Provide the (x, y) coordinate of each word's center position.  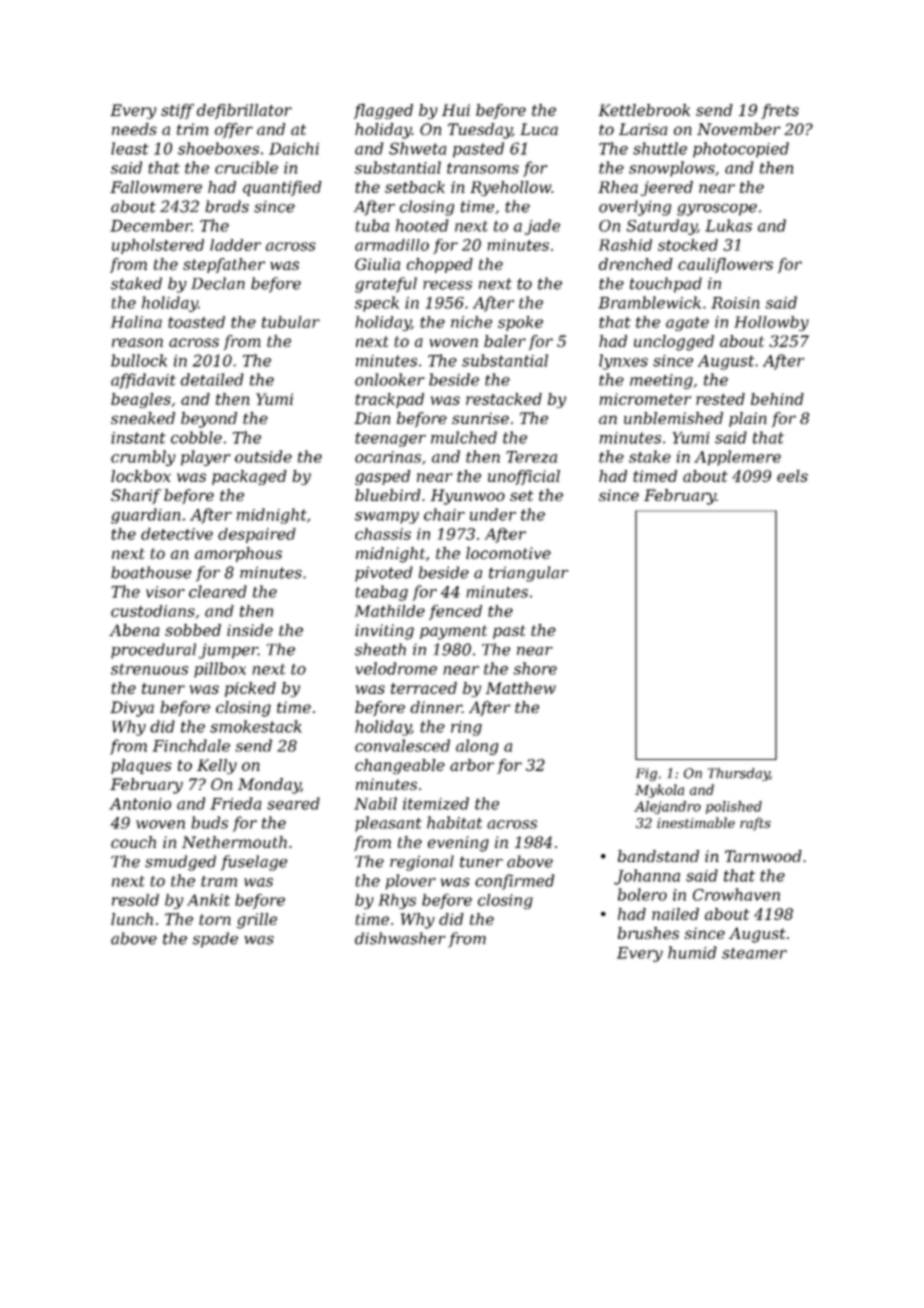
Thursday (739, 774)
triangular (529, 574)
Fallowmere (156, 187)
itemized (436, 803)
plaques (141, 766)
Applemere (737, 458)
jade (542, 227)
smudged (180, 863)
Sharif (136, 496)
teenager (390, 439)
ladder (235, 245)
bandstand (658, 856)
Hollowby (771, 323)
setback (415, 187)
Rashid (625, 245)
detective (177, 534)
